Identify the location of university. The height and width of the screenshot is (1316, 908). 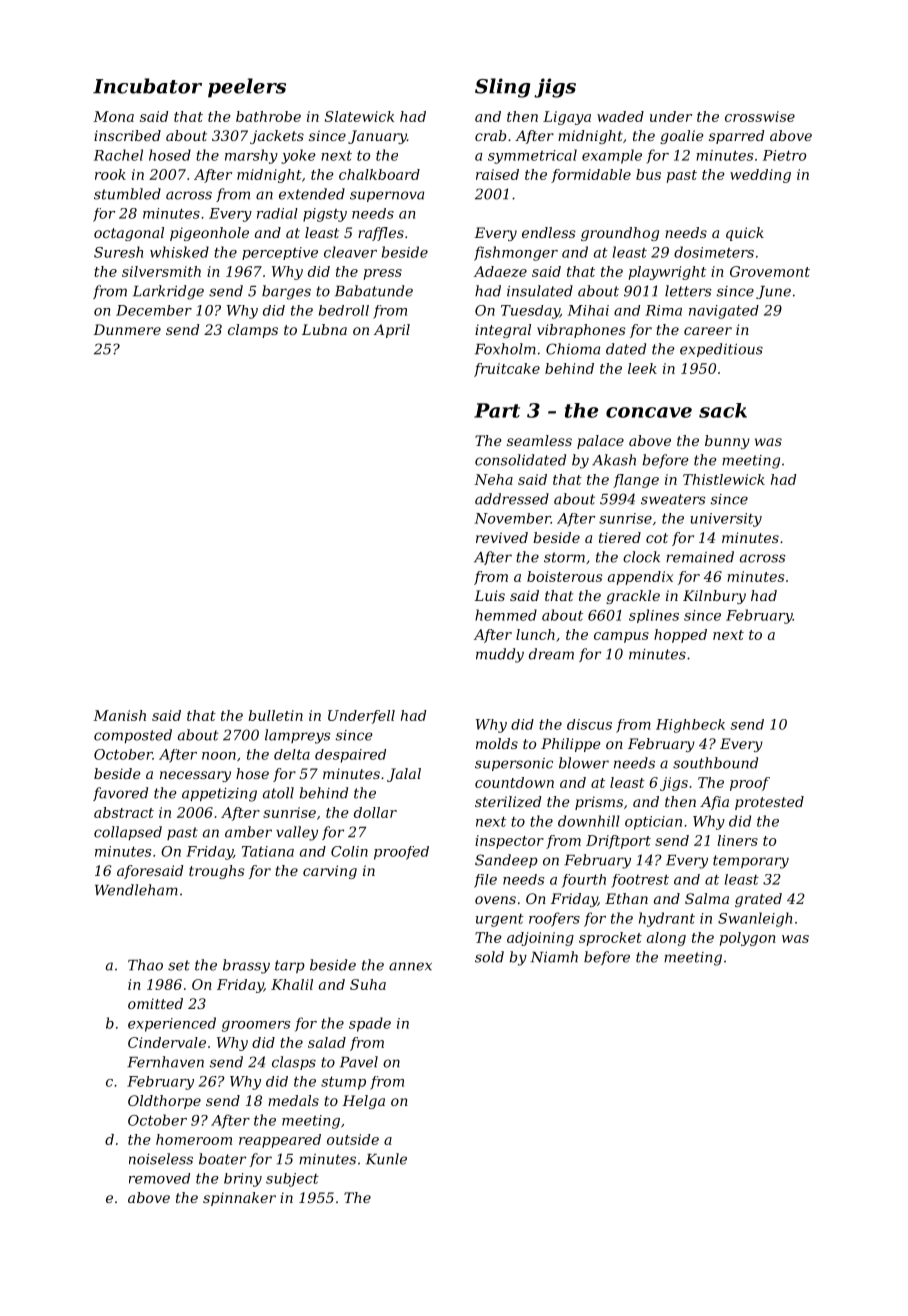
(726, 520).
